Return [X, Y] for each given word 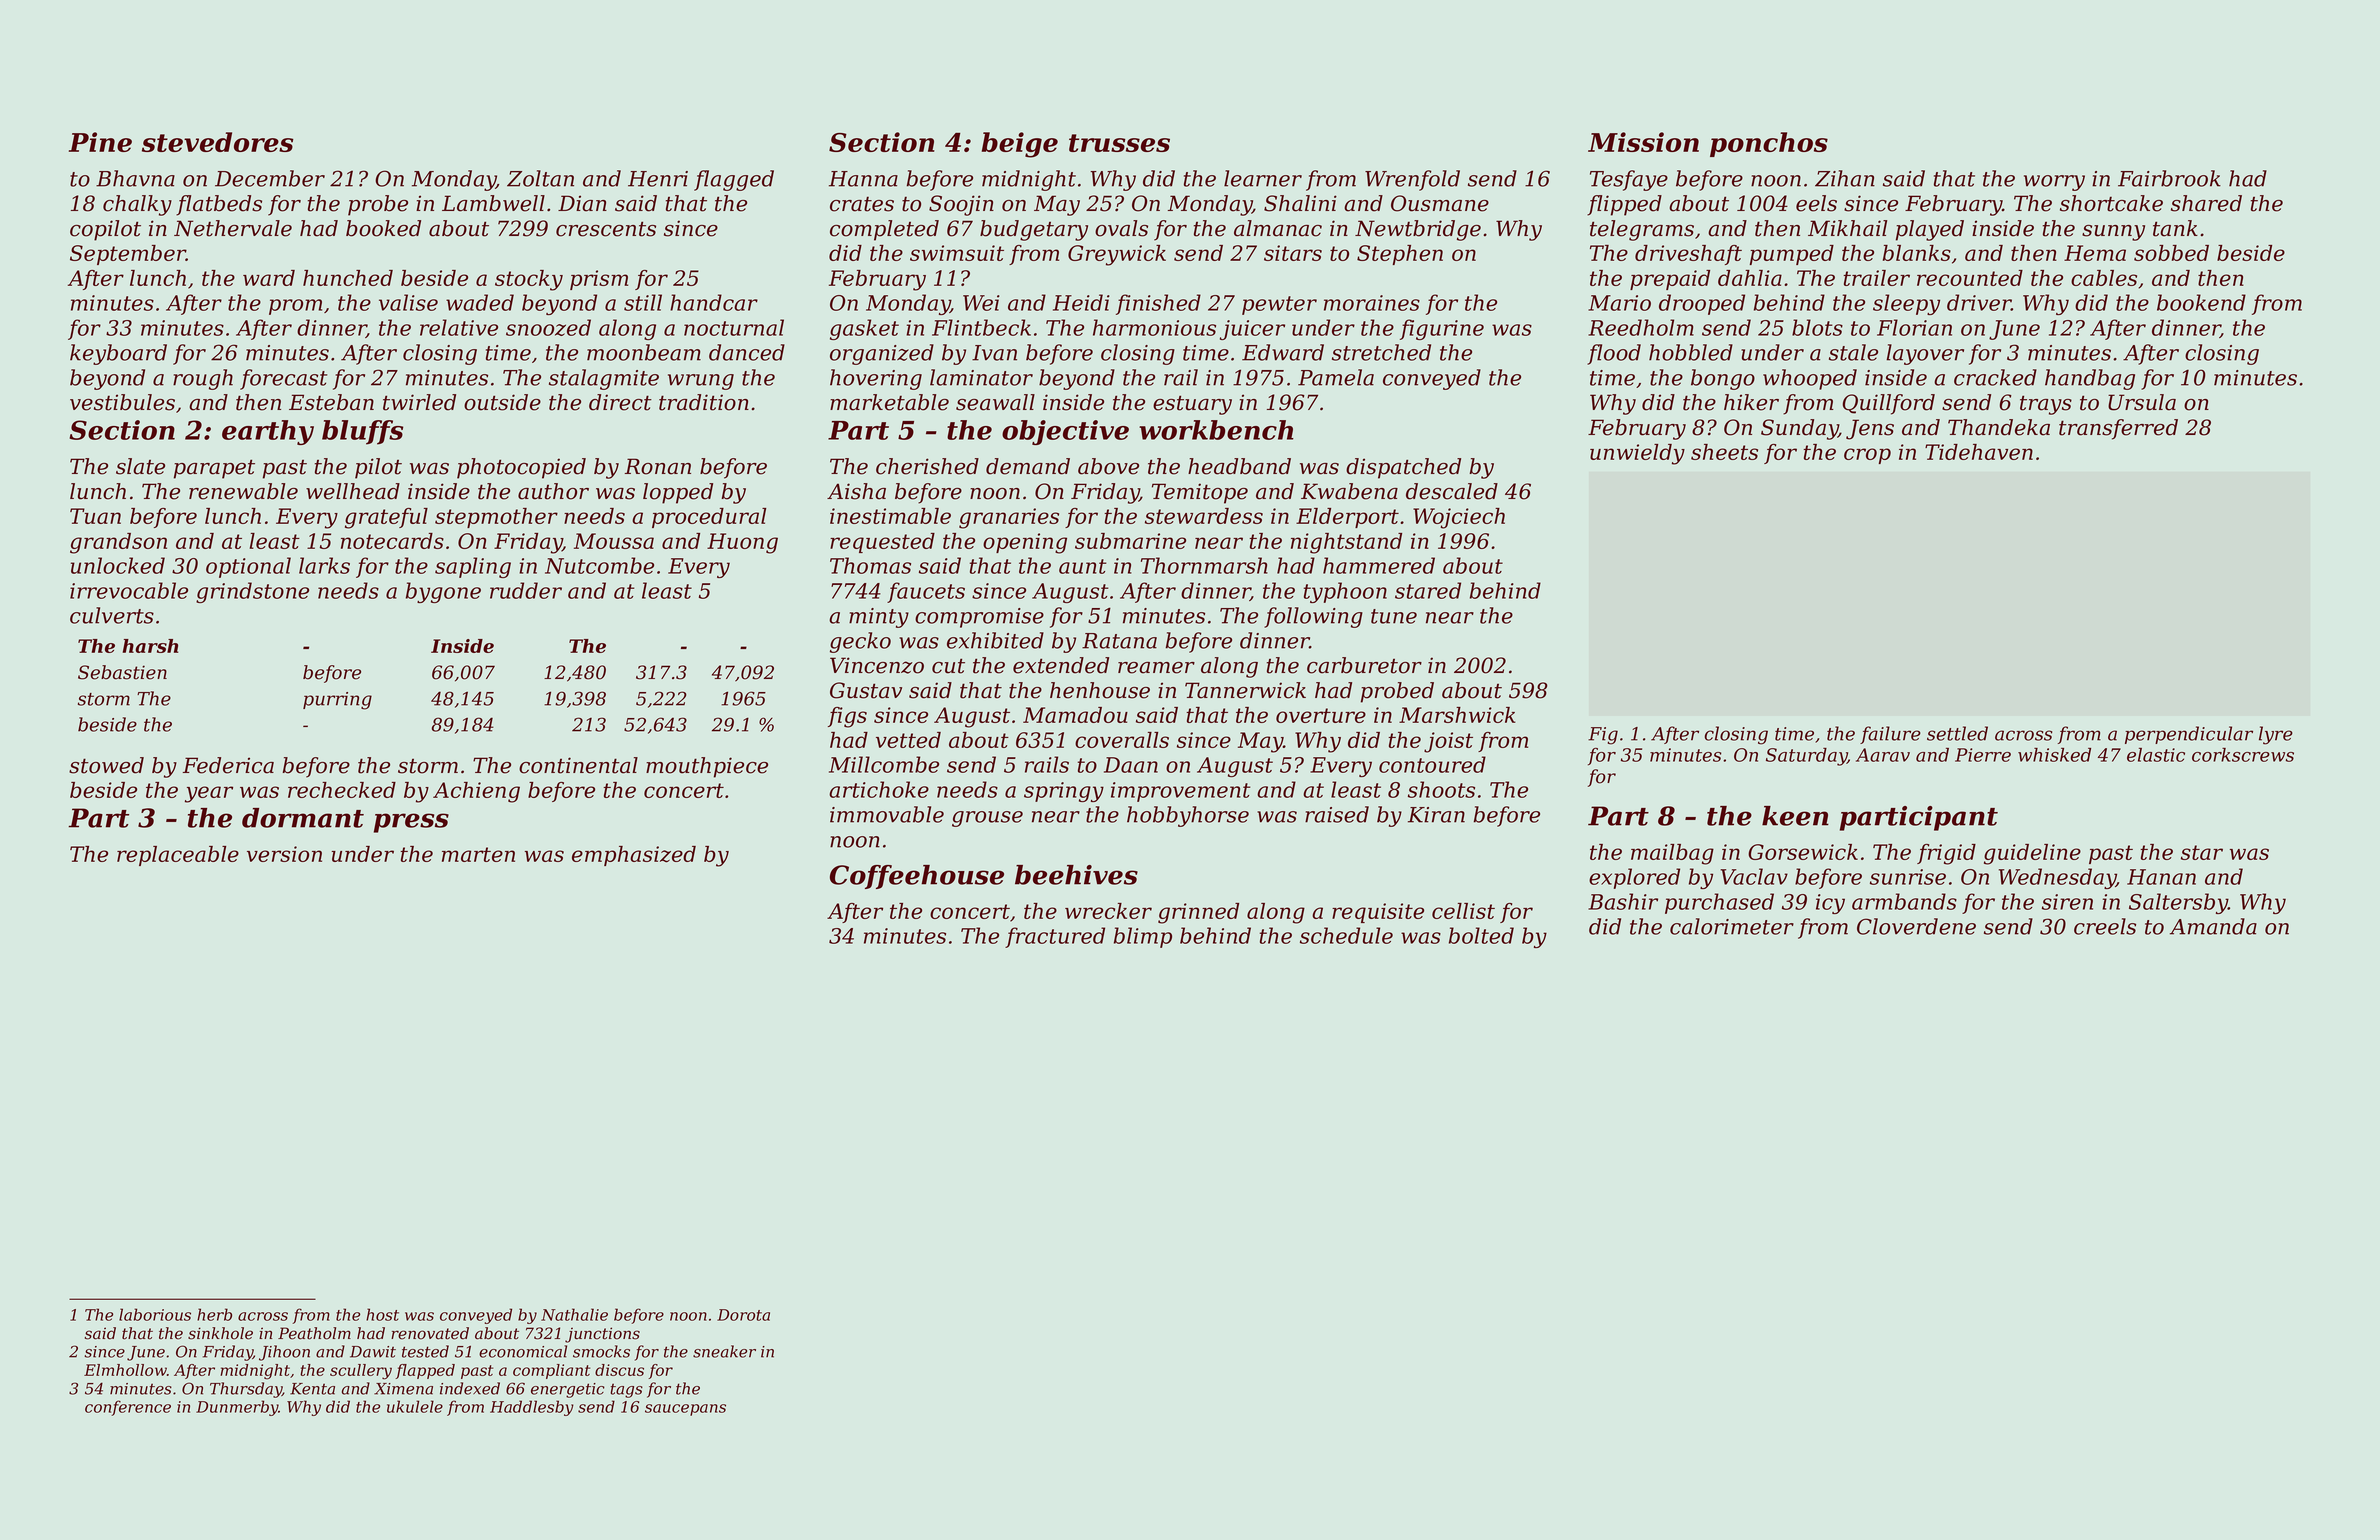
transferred [2118, 429]
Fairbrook [2169, 178]
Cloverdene [1916, 926]
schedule [1346, 935]
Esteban [331, 402]
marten [478, 854]
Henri [658, 179]
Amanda [2213, 926]
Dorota [743, 1315]
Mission [1643, 142]
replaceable [178, 856]
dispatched [1403, 468]
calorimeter [1732, 926]
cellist [1463, 911]
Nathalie [574, 1314]
